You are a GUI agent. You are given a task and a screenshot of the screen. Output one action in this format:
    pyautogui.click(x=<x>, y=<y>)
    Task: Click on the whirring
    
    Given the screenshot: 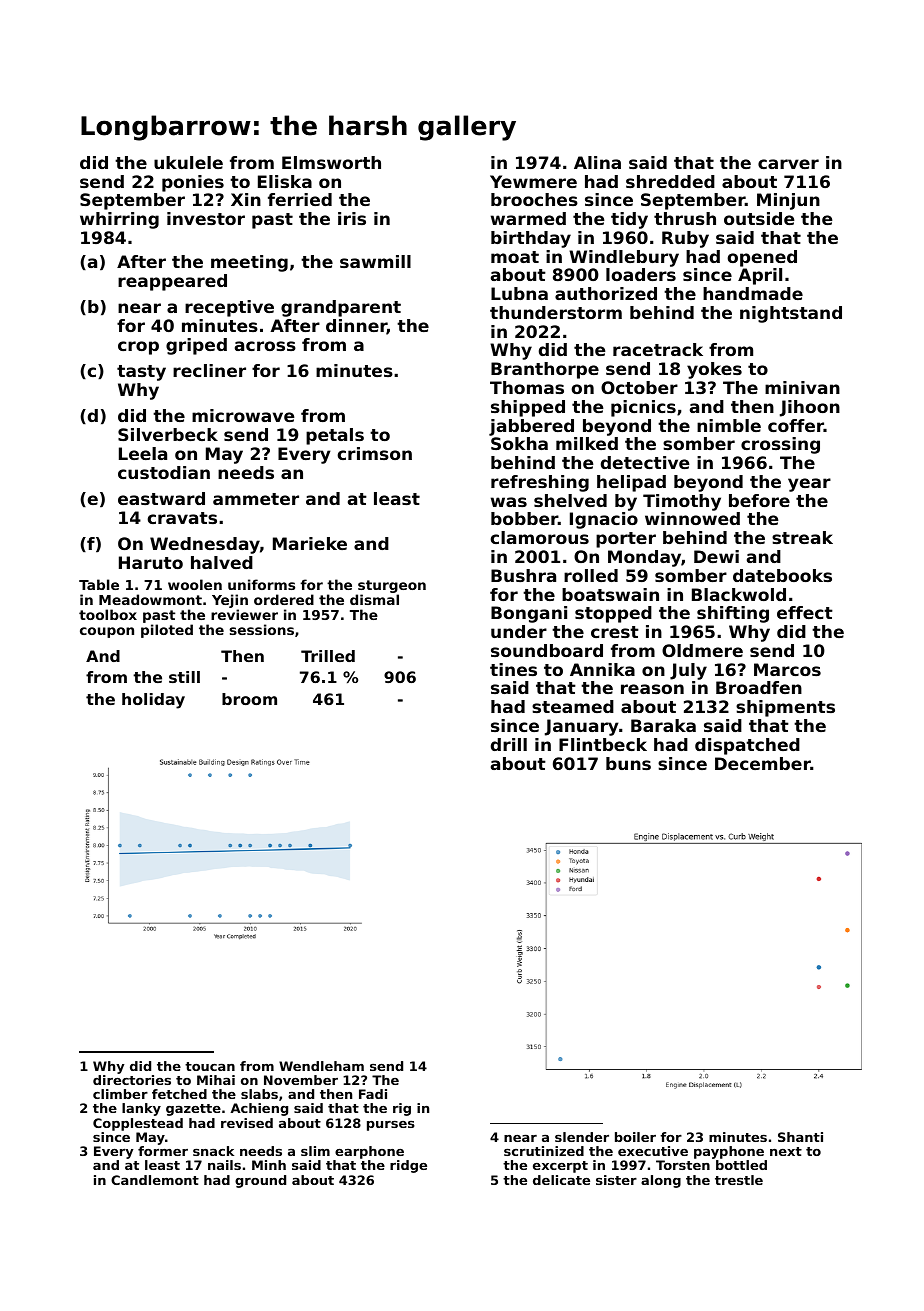 What is the action you would take?
    pyautogui.click(x=119, y=220)
